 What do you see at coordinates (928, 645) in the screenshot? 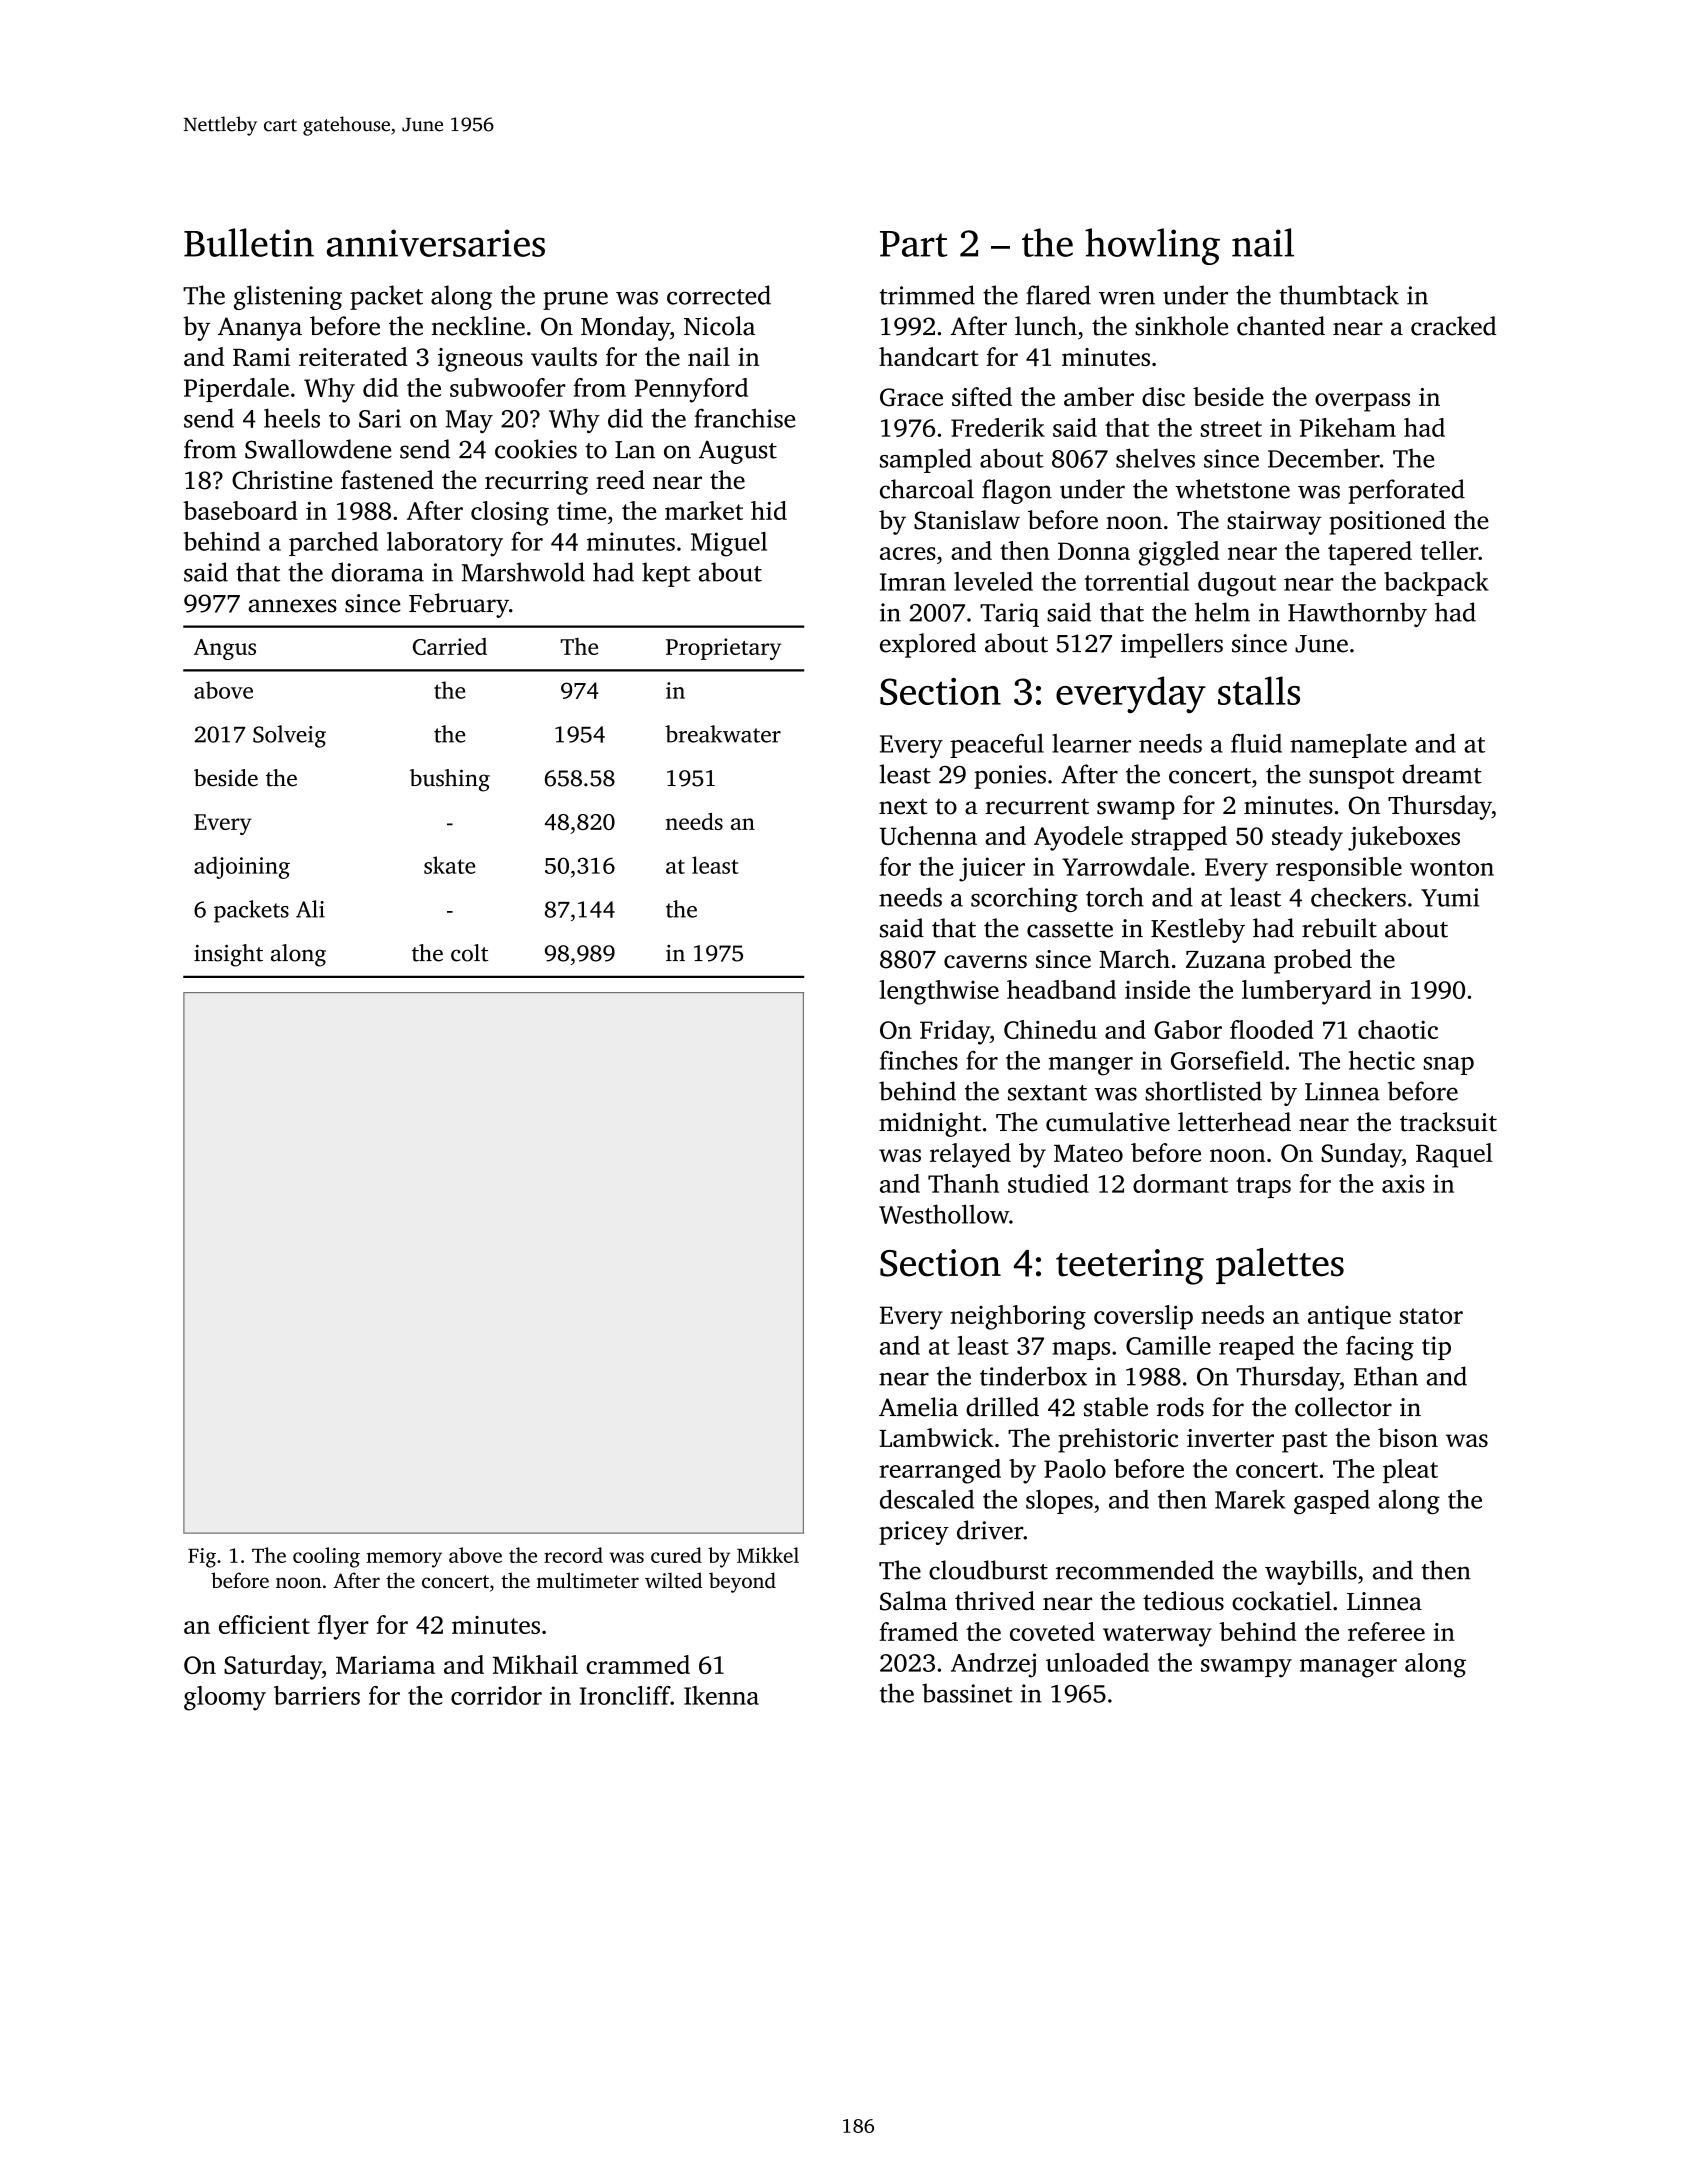
I see `explored` at bounding box center [928, 645].
